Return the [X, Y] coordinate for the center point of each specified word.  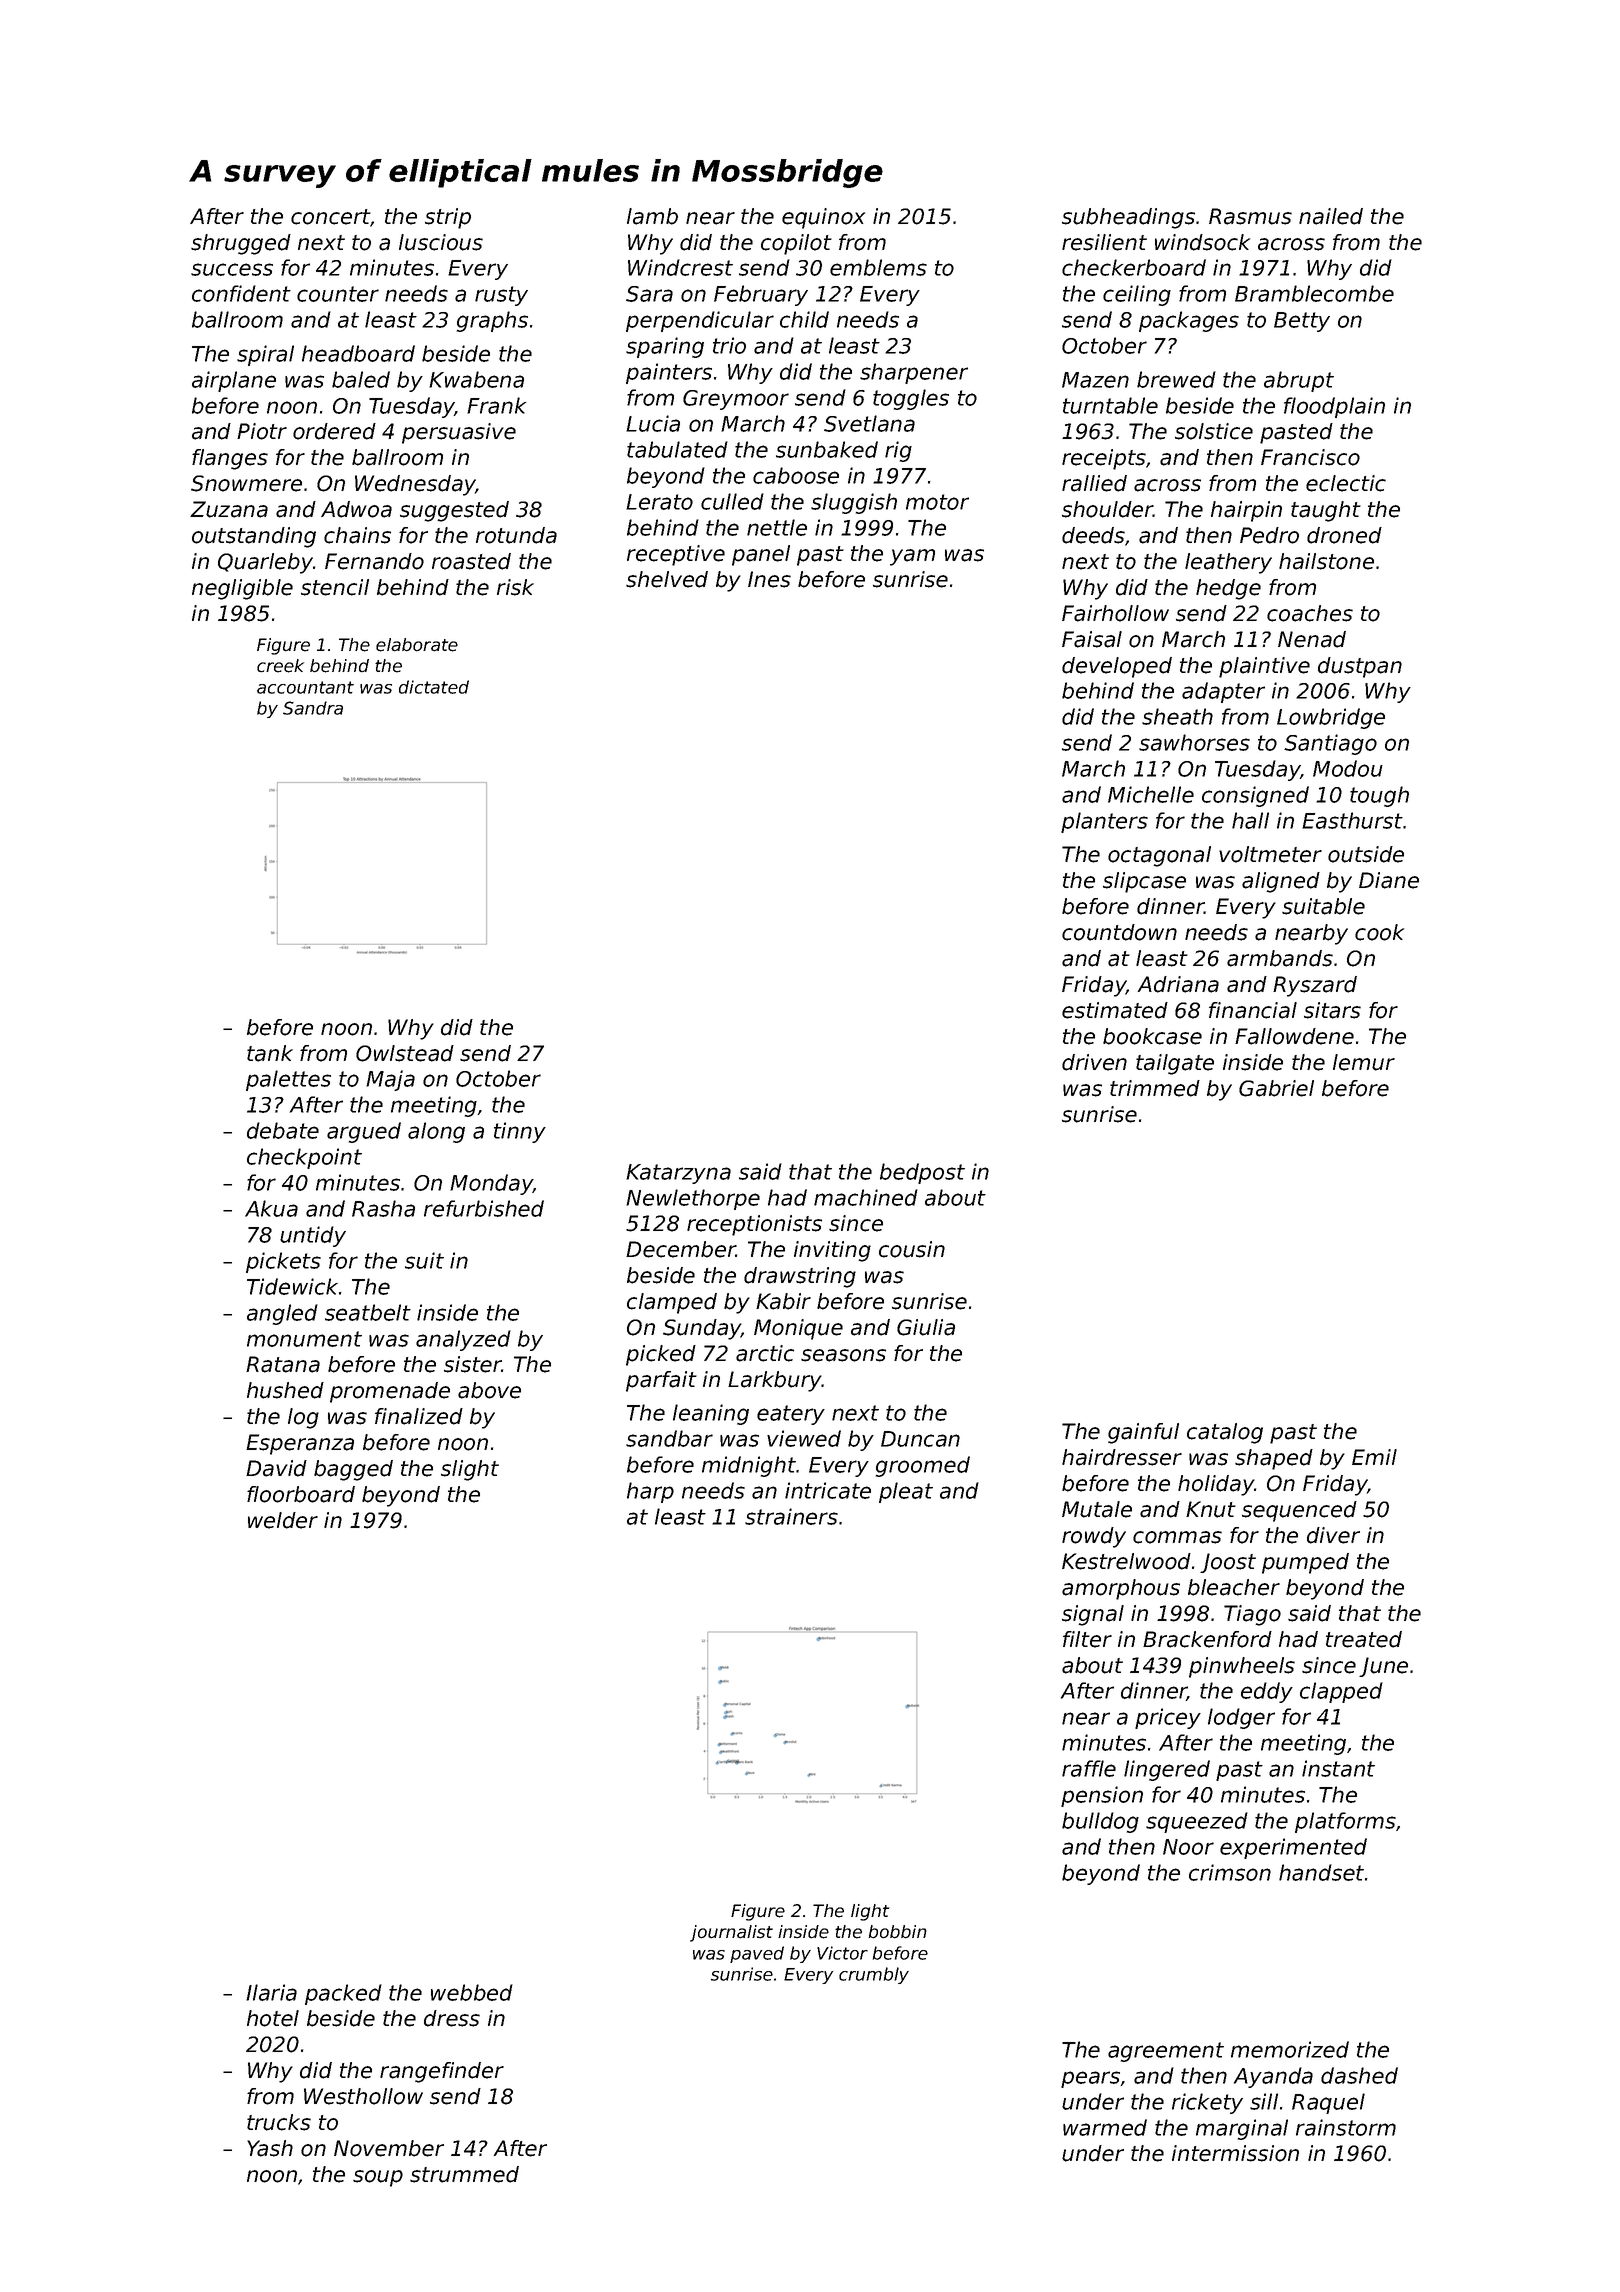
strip [448, 218]
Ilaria [271, 1992]
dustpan [1360, 667]
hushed [285, 1390]
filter [1087, 1639]
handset [1321, 1872]
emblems [878, 267]
